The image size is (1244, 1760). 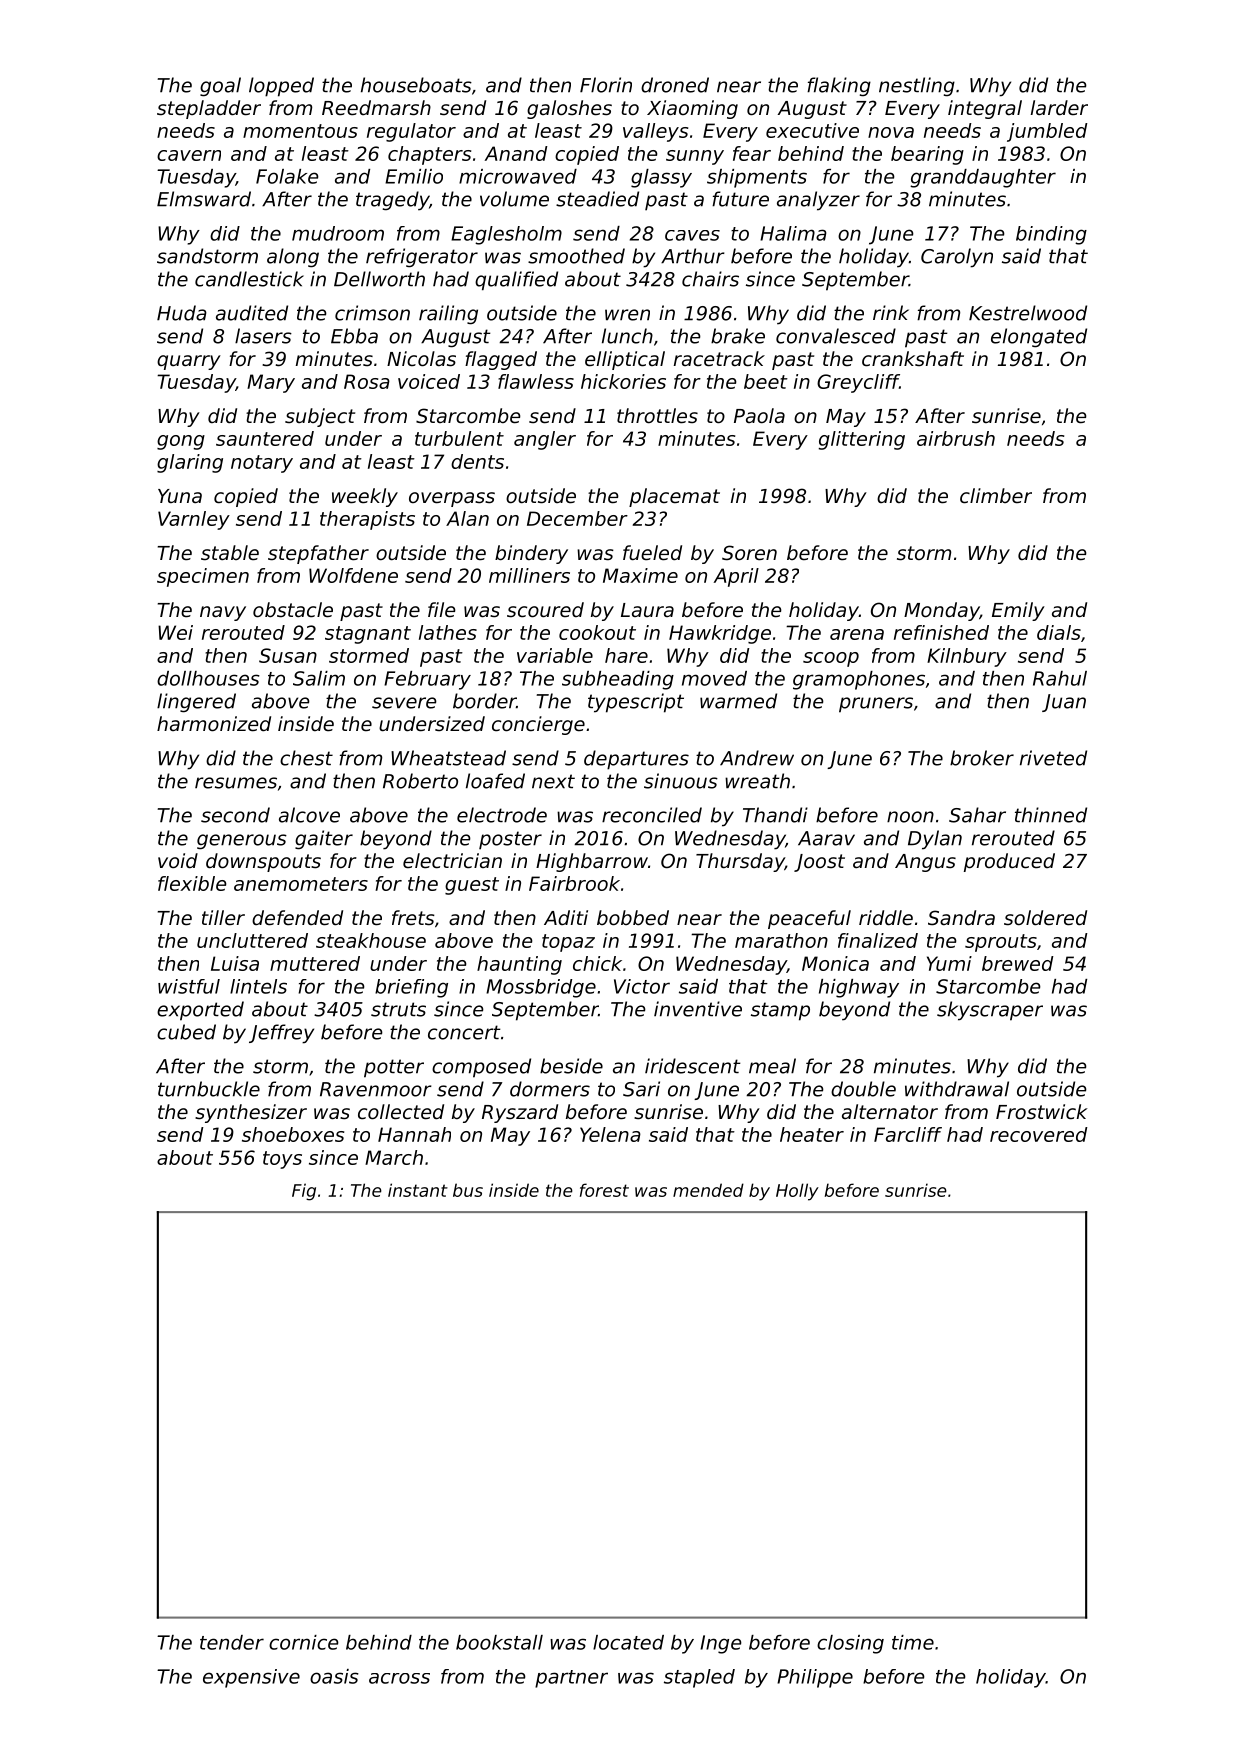 I want to click on forest, so click(x=604, y=1190).
